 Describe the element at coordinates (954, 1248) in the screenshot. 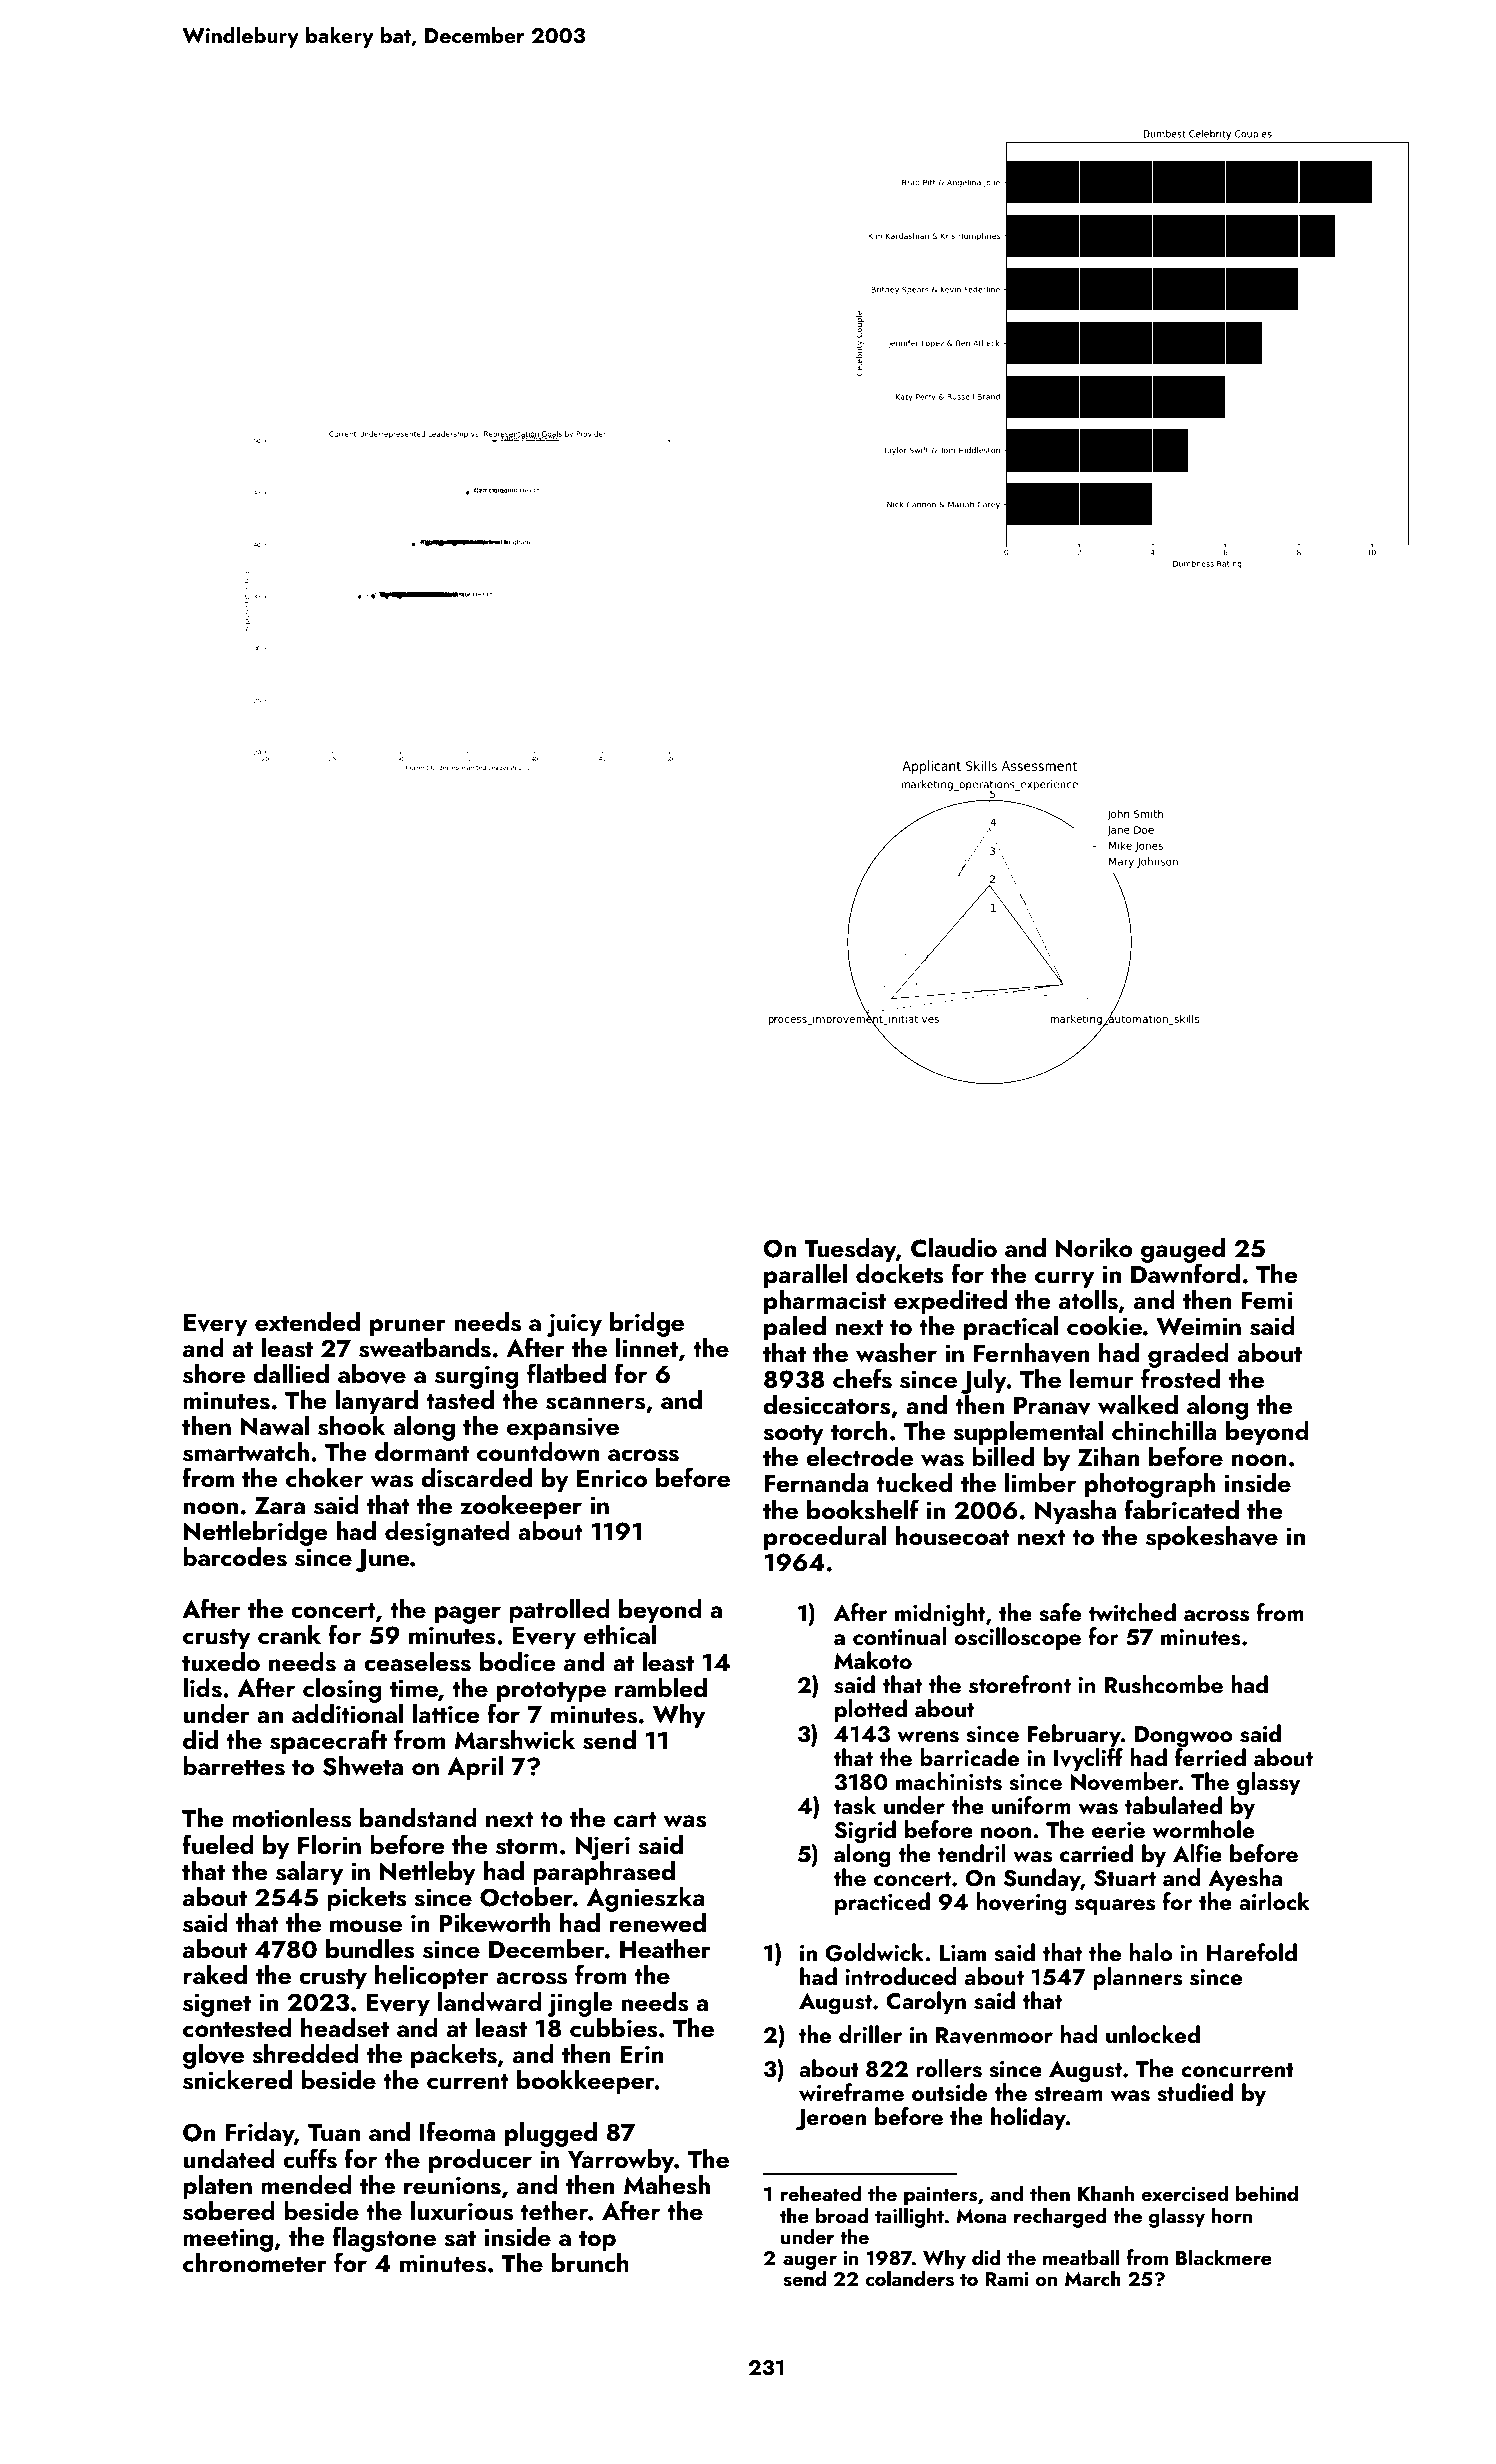

I see `Claudio` at that location.
